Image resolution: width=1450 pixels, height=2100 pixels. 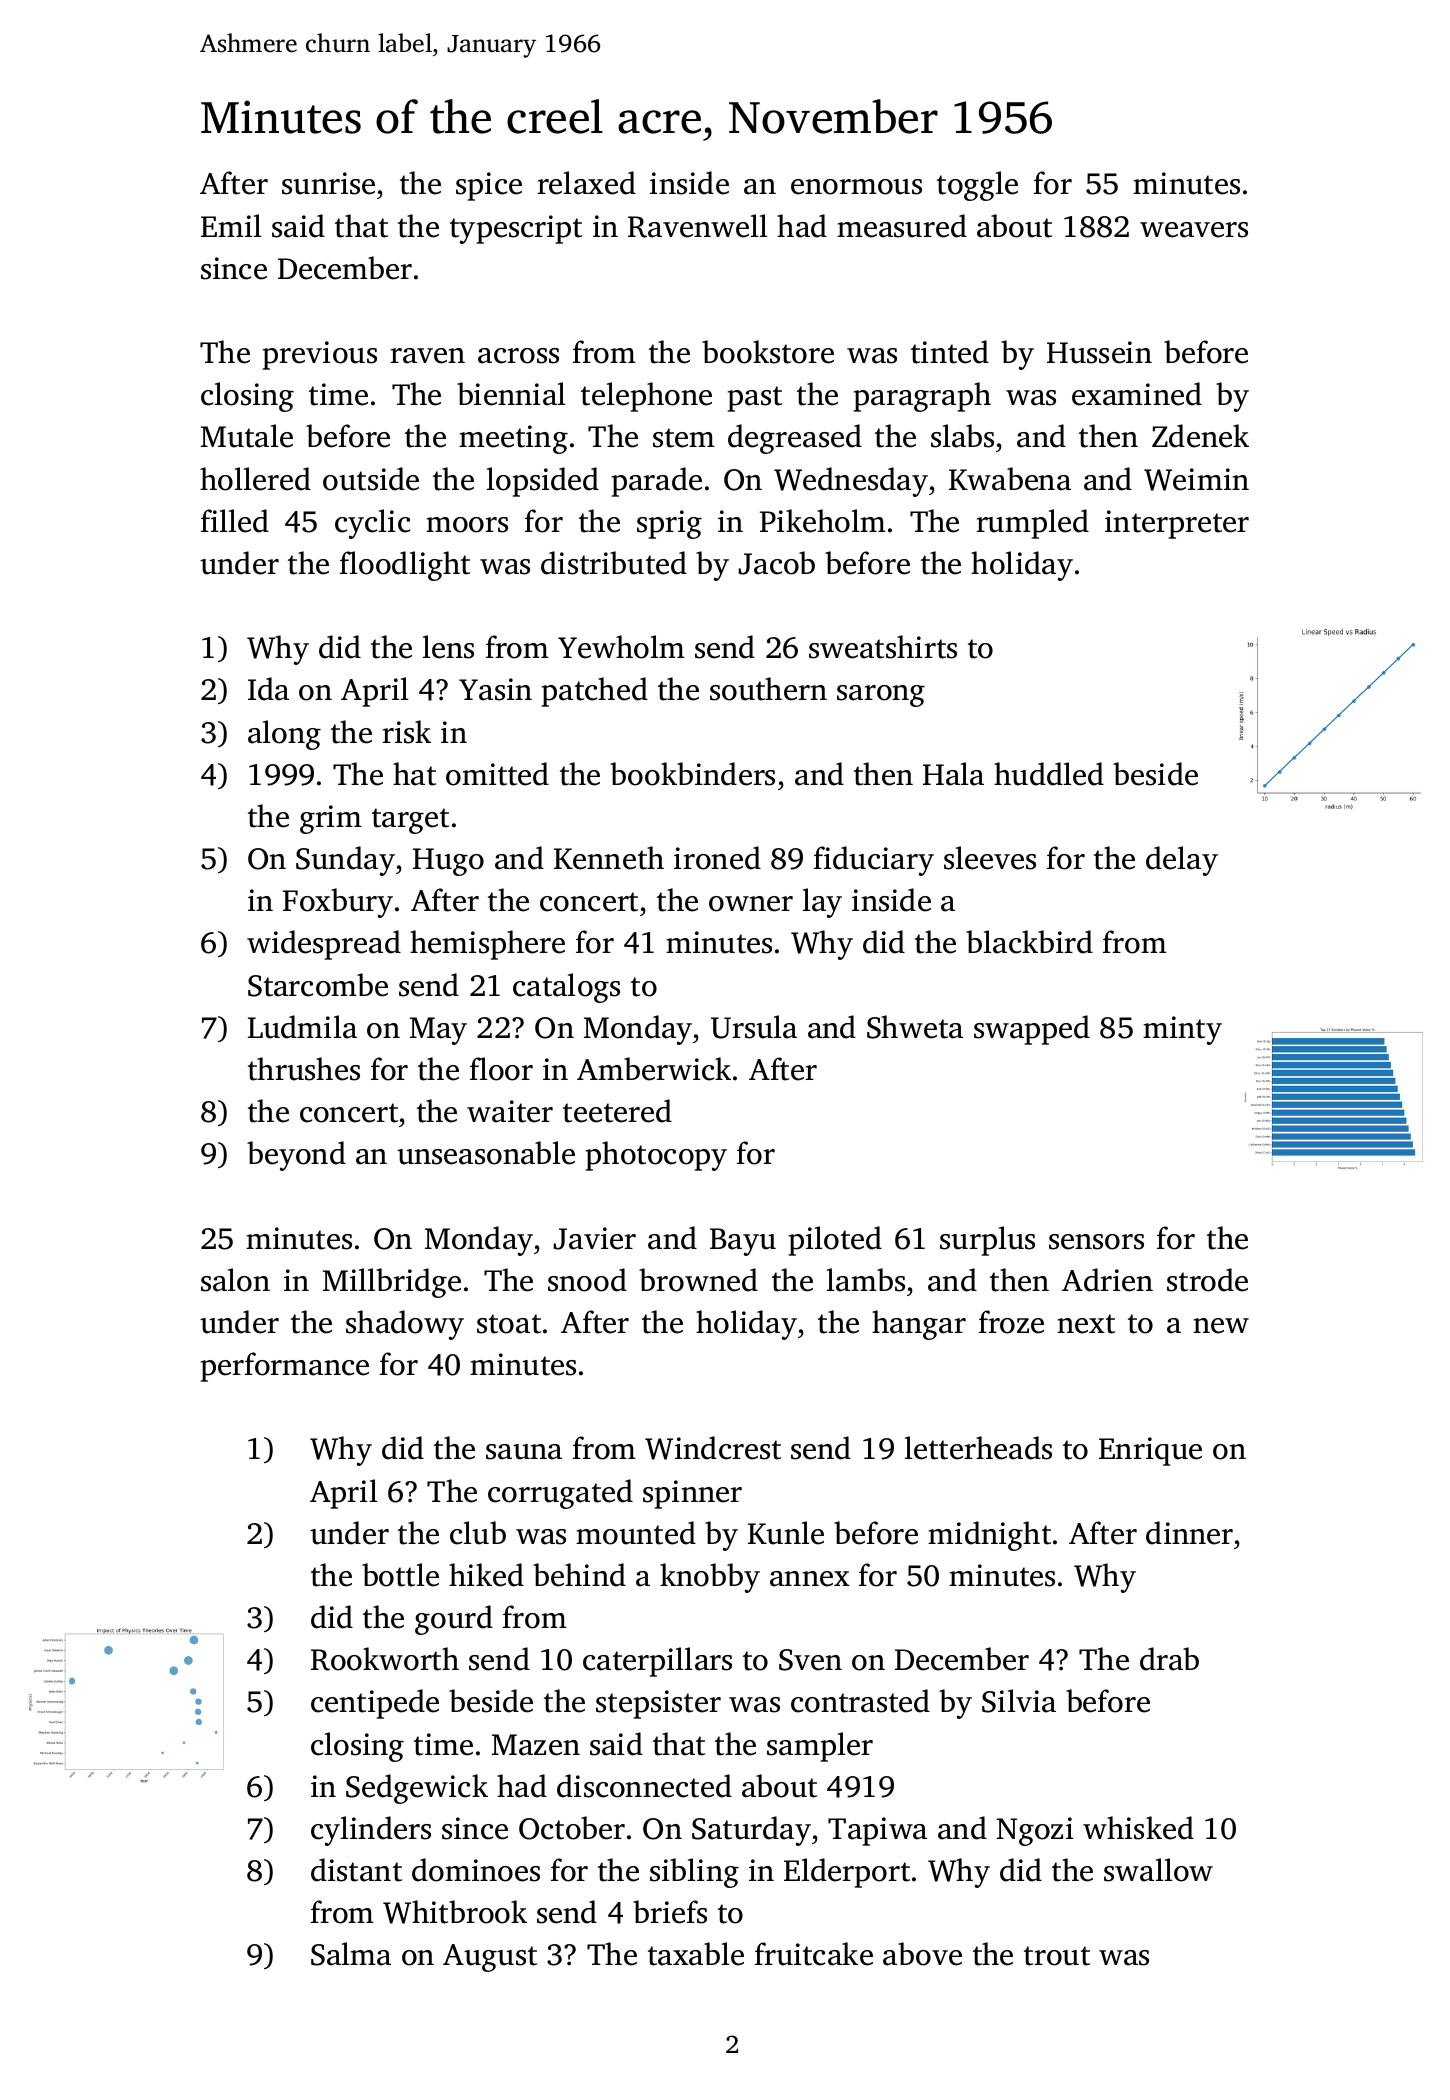 I want to click on whisked, so click(x=1138, y=1828).
